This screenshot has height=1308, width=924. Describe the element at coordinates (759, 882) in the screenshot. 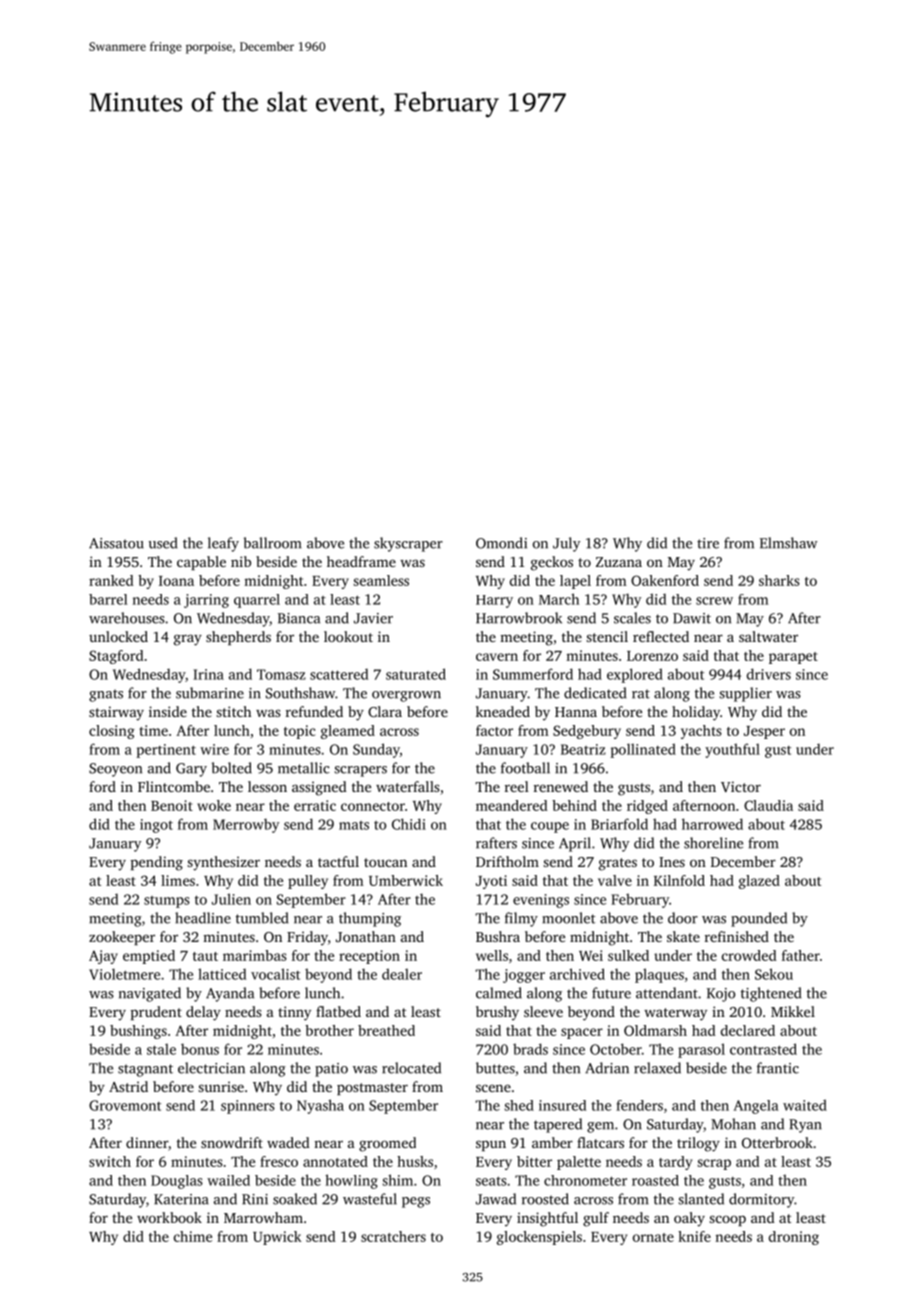

I see `glazed` at that location.
